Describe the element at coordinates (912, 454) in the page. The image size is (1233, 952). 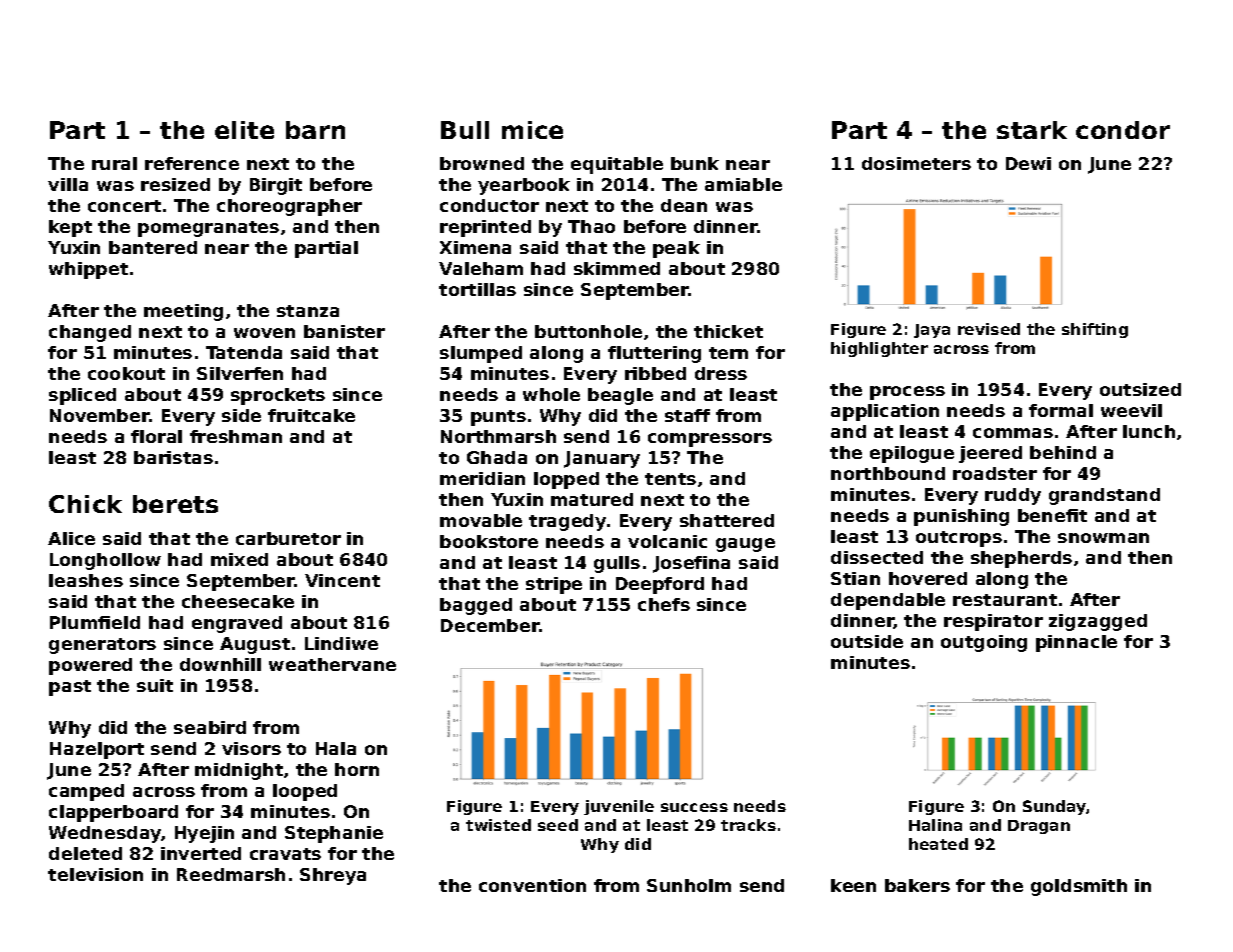
I see `epilogue` at that location.
